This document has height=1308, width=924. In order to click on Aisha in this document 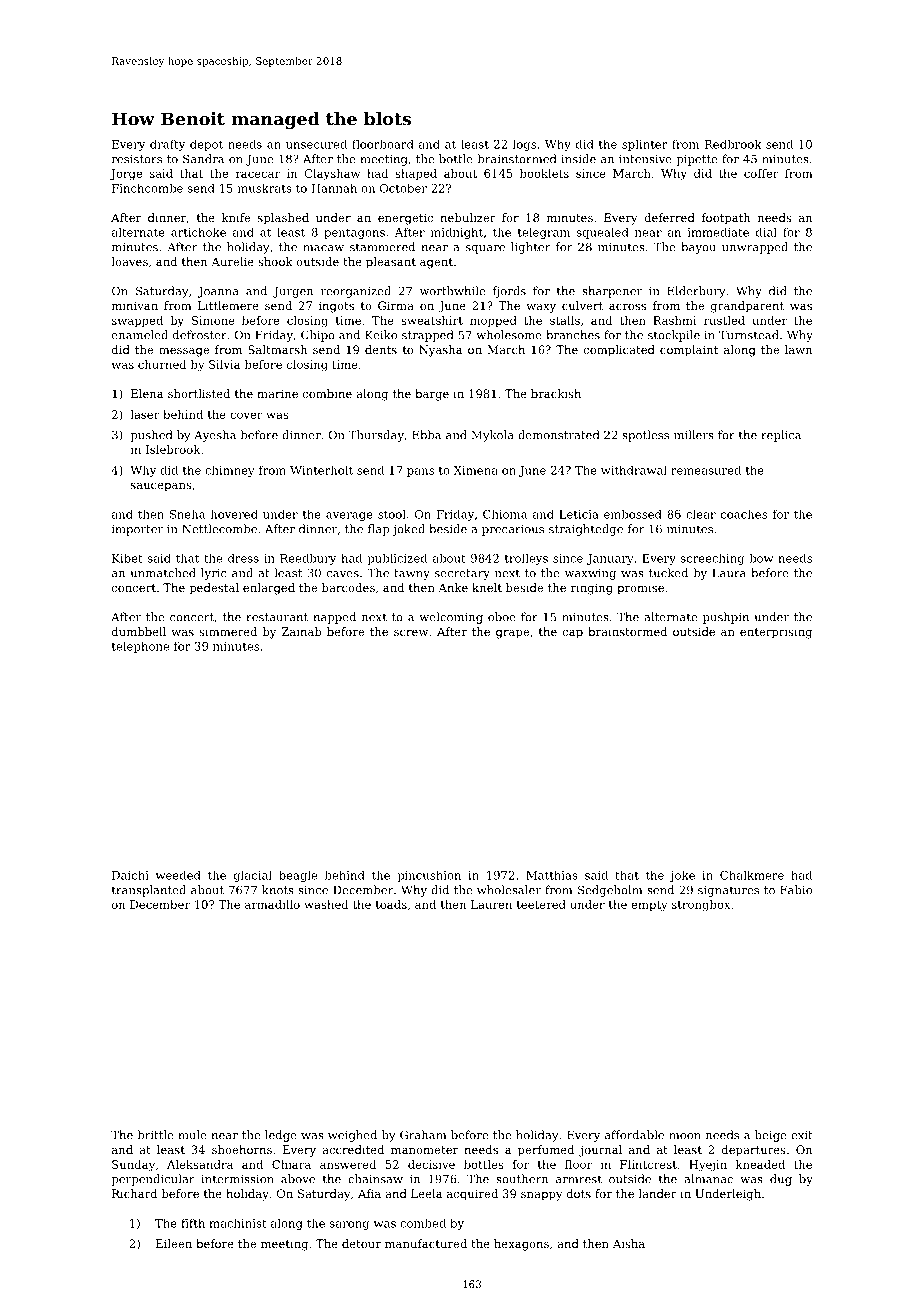, I will do `click(629, 1243)`.
